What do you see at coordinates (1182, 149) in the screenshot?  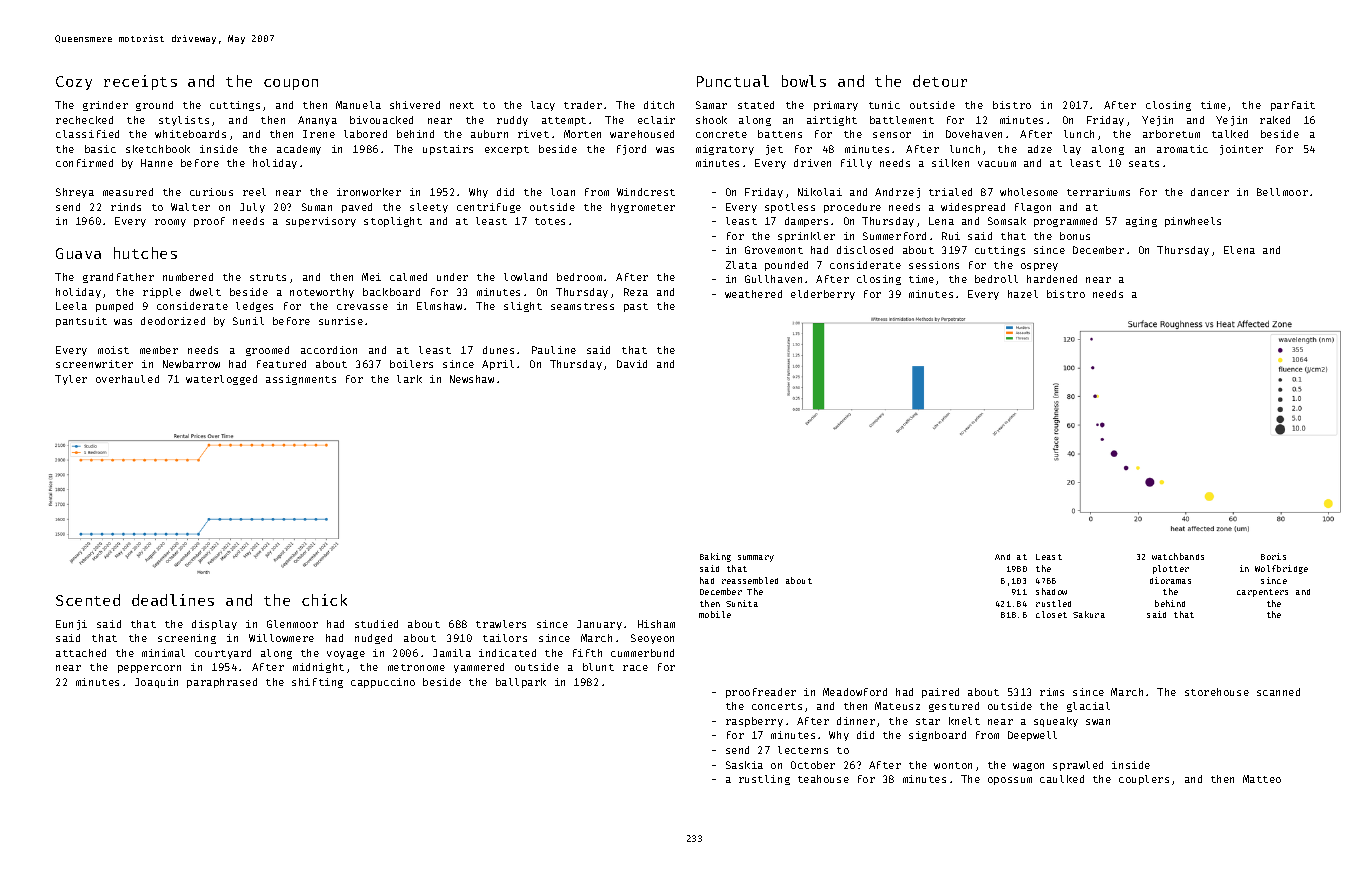 I see `aromatic` at bounding box center [1182, 149].
